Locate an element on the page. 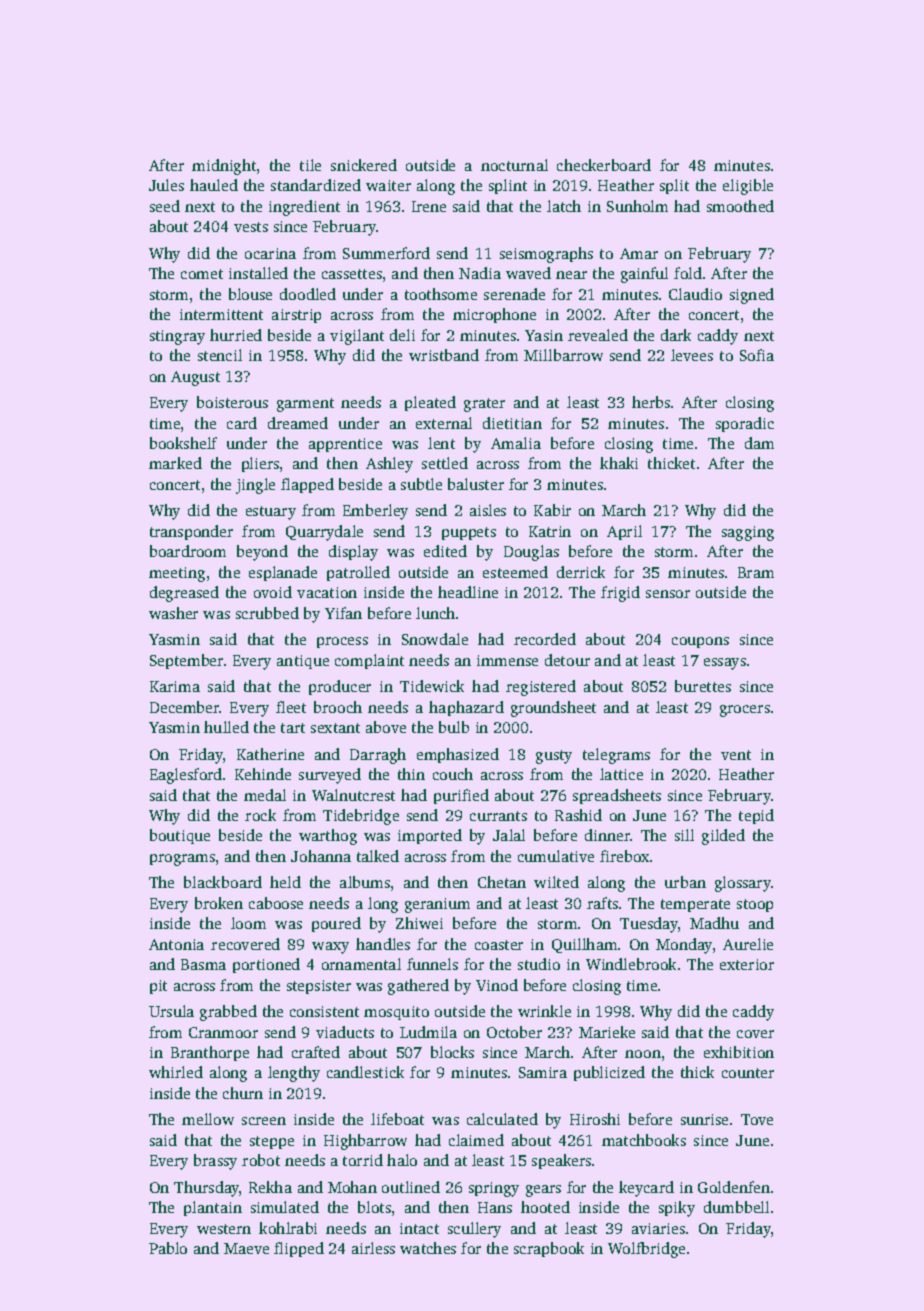  midnight is located at coordinates (224, 167).
